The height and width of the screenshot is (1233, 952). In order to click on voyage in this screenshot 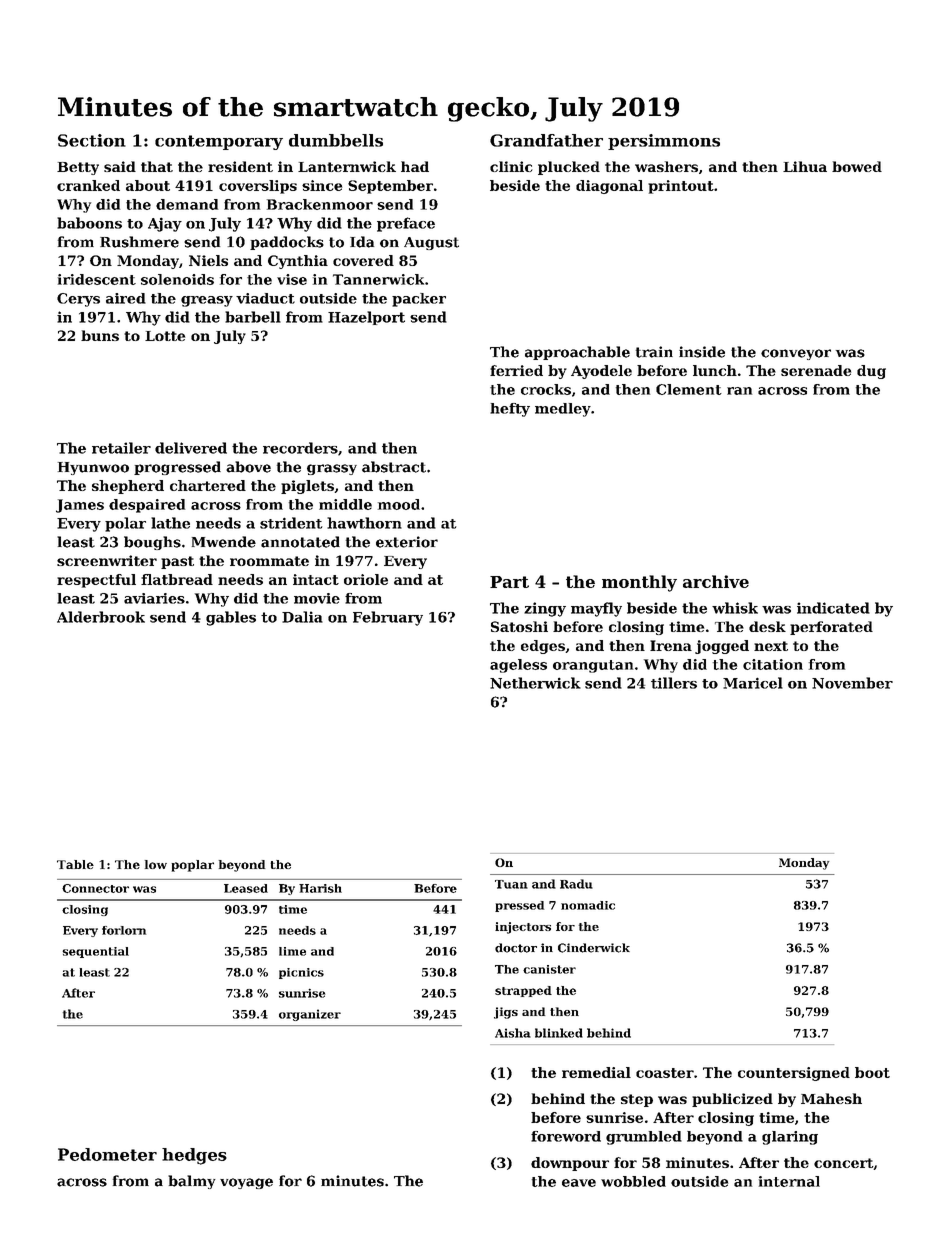, I will do `click(246, 1183)`.
